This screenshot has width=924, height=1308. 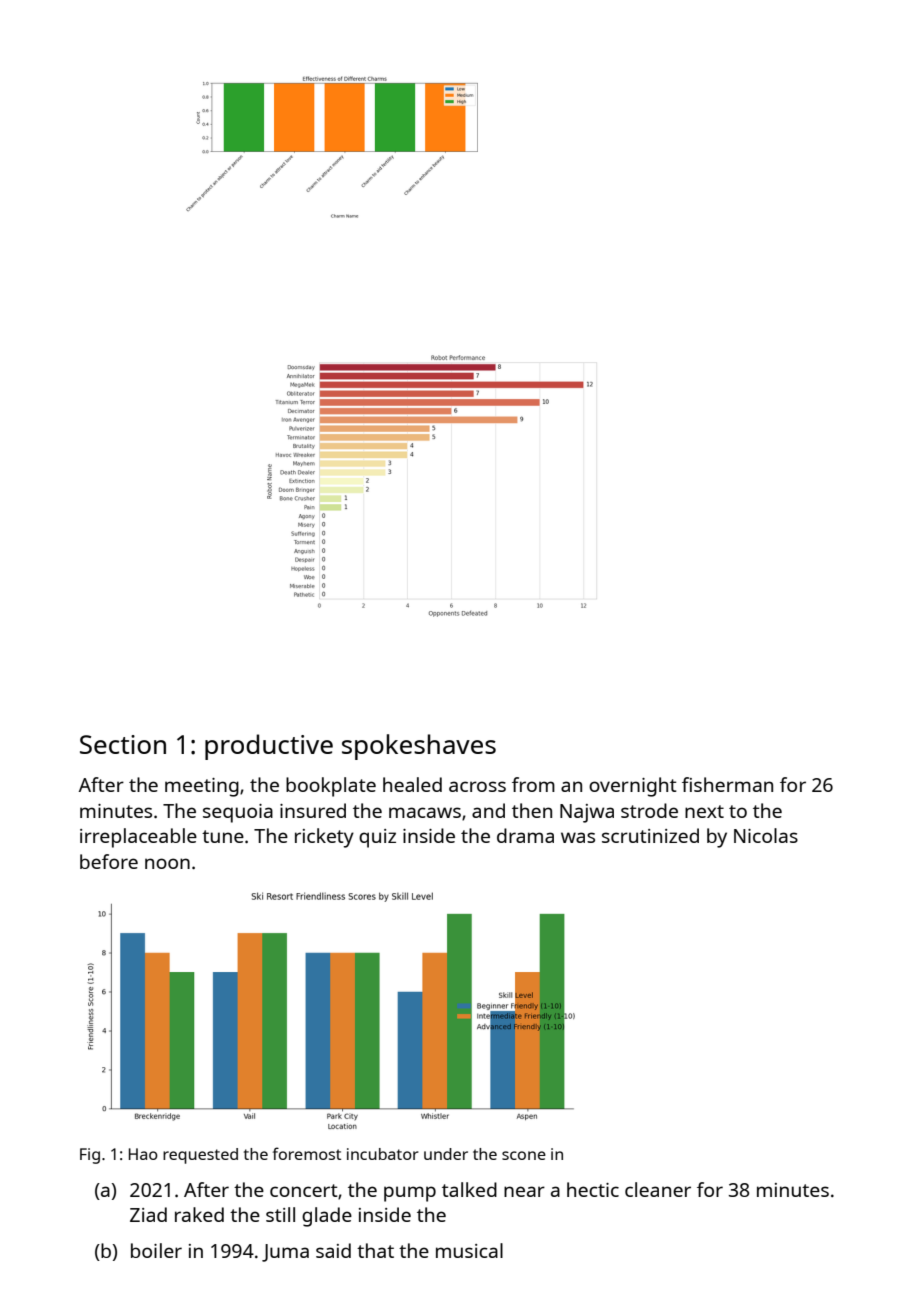 What do you see at coordinates (446, 1154) in the screenshot?
I see `under` at bounding box center [446, 1154].
